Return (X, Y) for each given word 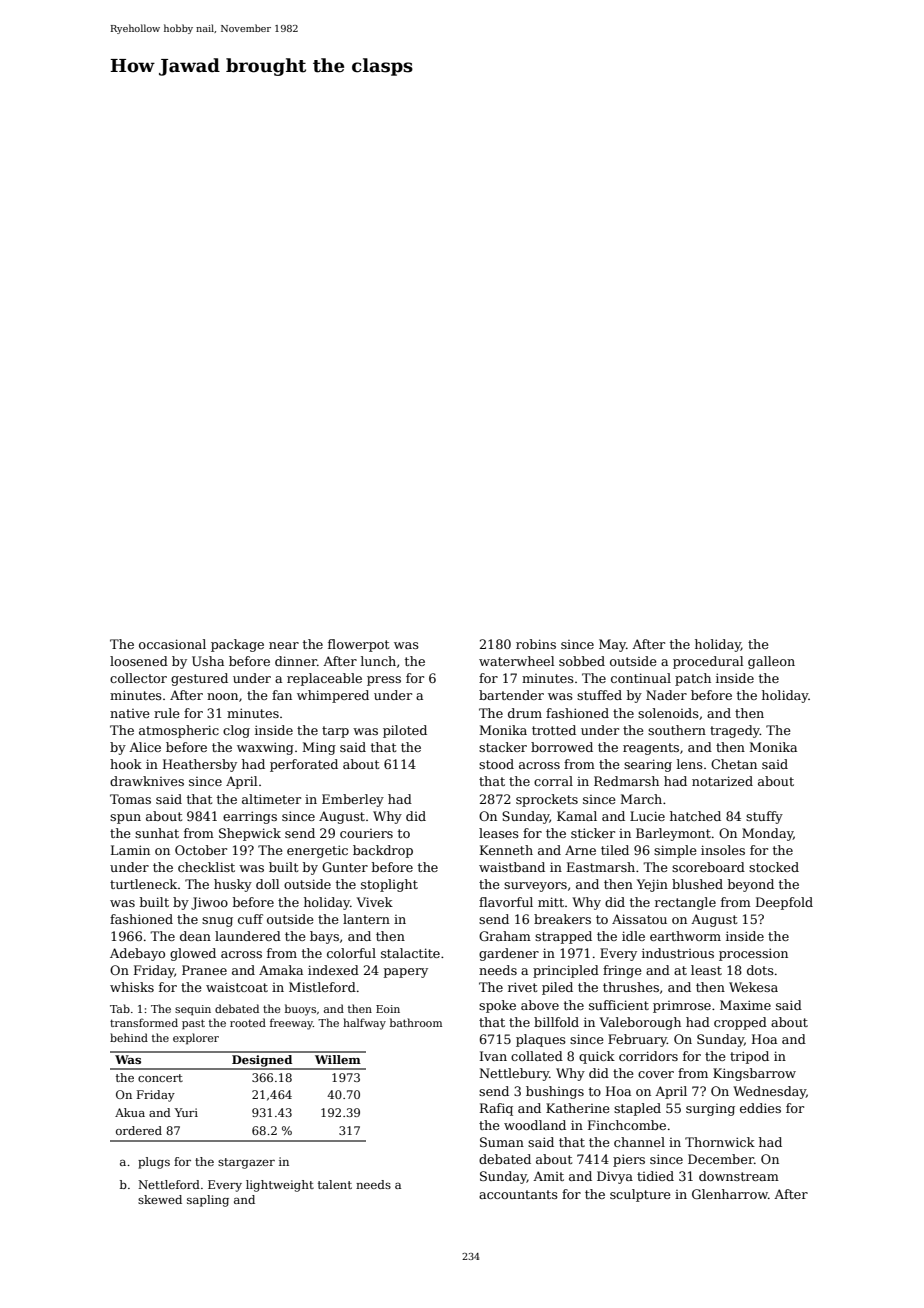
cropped (740, 1023)
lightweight (280, 1186)
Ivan (493, 1056)
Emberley (353, 800)
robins (536, 644)
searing (648, 765)
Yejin (652, 885)
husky (233, 885)
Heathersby (200, 765)
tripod (749, 1057)
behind (129, 1037)
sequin (193, 1010)
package (237, 645)
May (612, 645)
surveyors (535, 887)
